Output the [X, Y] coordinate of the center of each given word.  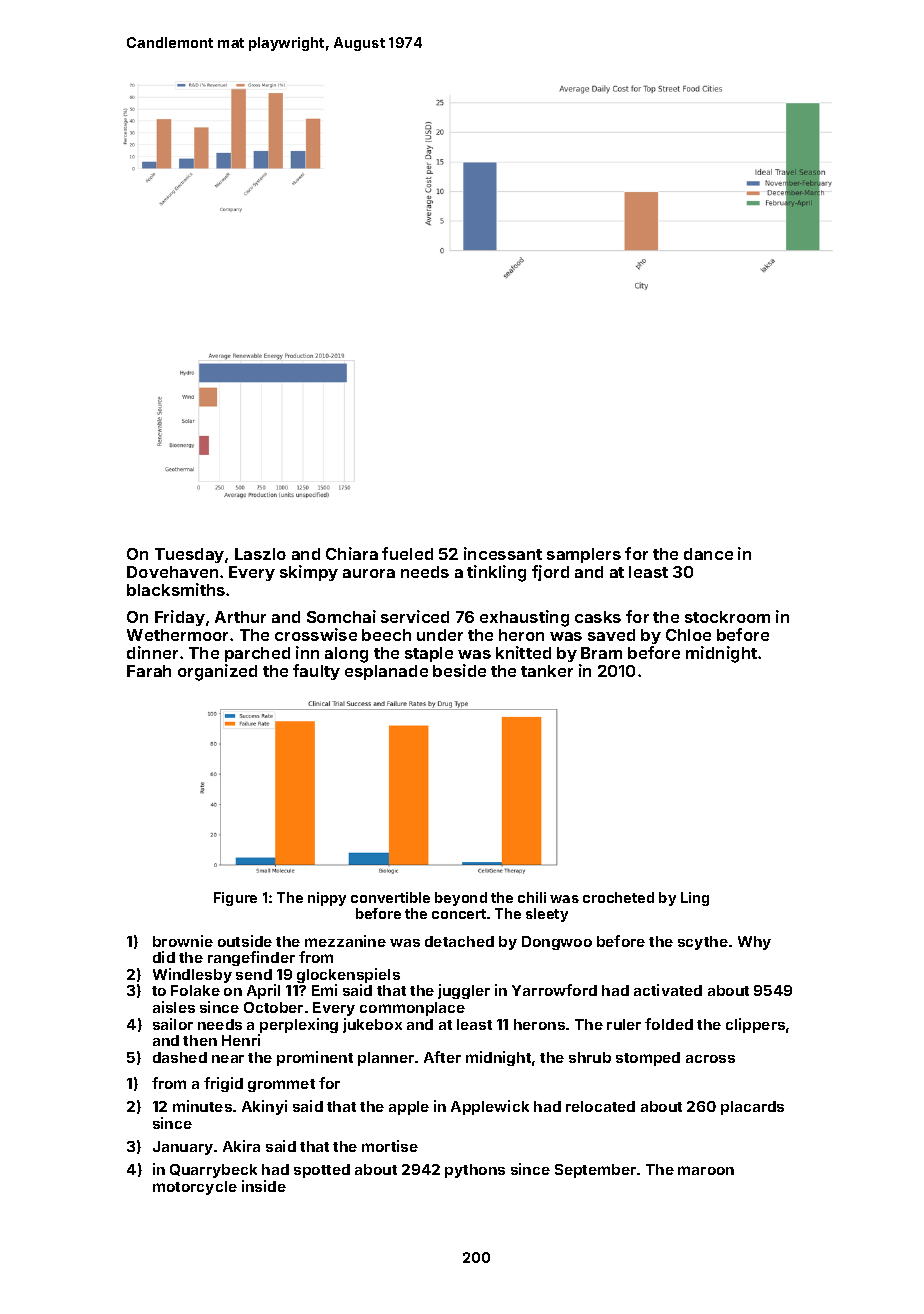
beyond [461, 899]
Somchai [341, 616]
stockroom [727, 617]
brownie [183, 941]
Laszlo [260, 554]
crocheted [618, 897]
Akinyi [264, 1107]
